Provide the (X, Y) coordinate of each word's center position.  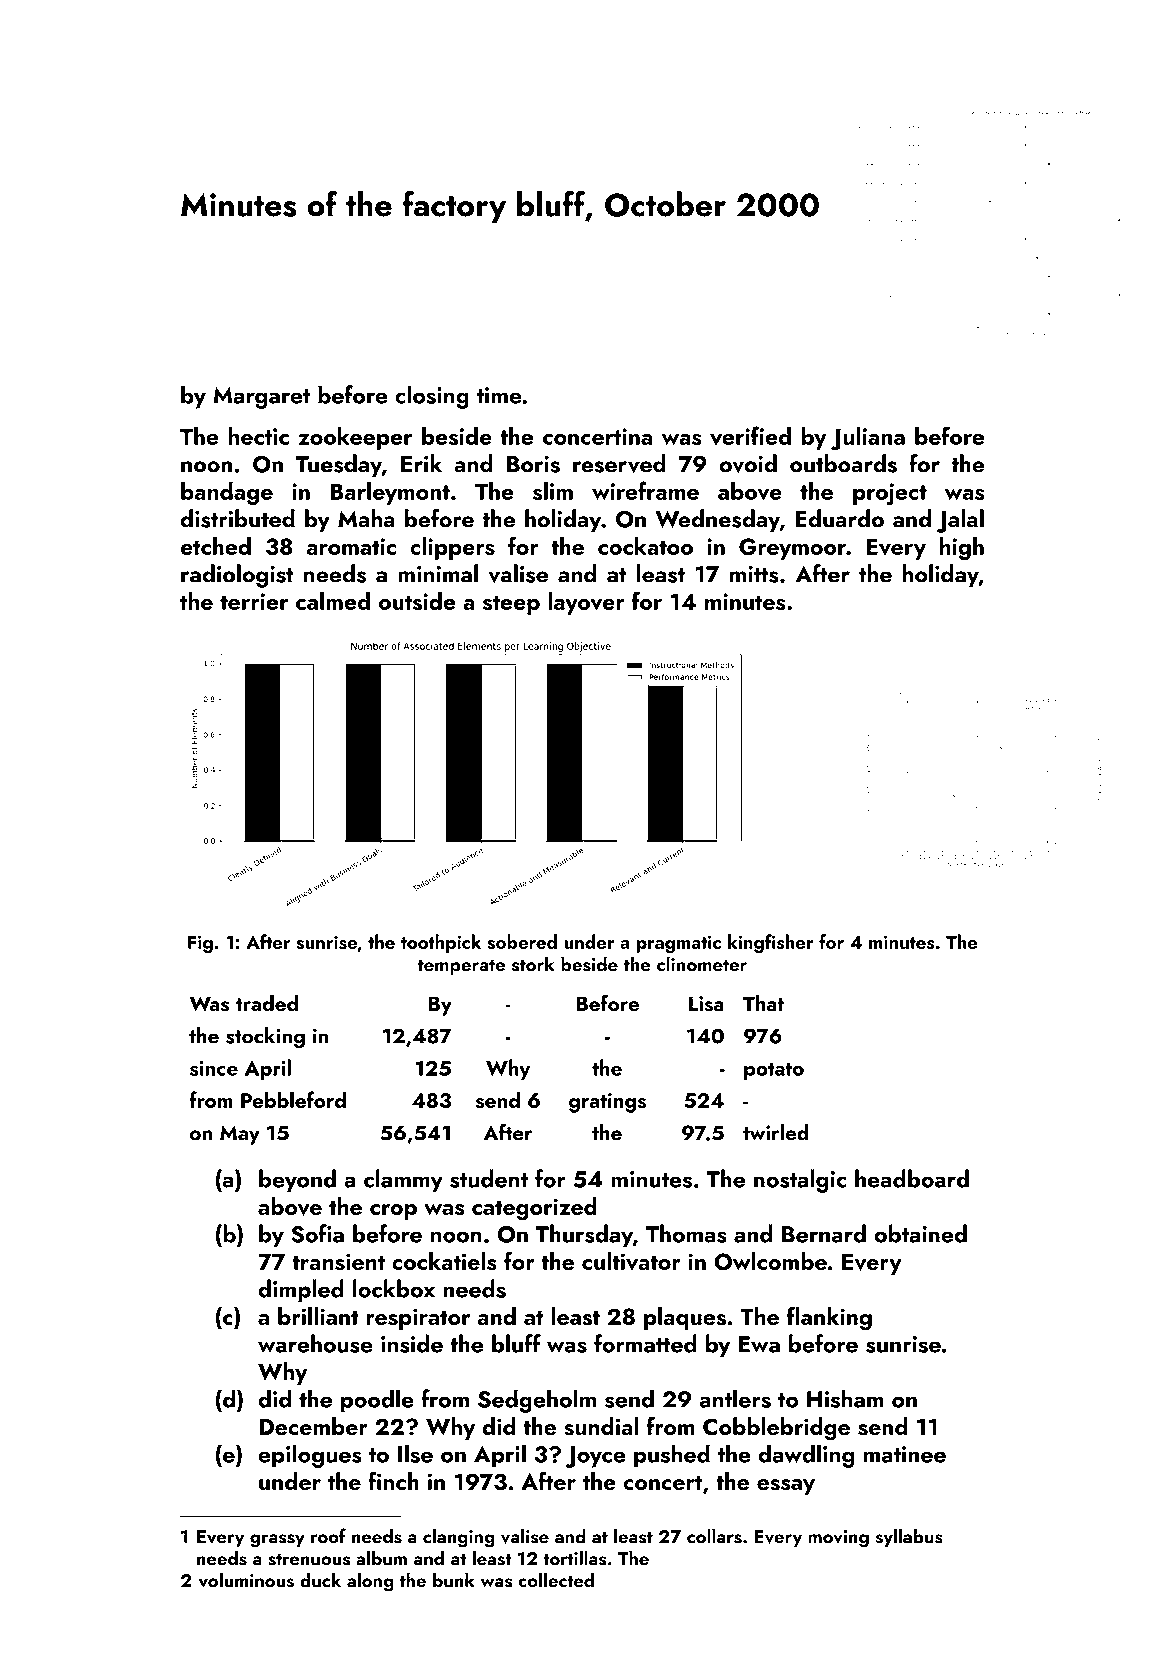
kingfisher (771, 943)
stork (533, 964)
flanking (829, 1318)
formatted (645, 1343)
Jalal (960, 521)
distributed (238, 518)
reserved (619, 463)
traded (267, 1003)
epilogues (310, 1456)
